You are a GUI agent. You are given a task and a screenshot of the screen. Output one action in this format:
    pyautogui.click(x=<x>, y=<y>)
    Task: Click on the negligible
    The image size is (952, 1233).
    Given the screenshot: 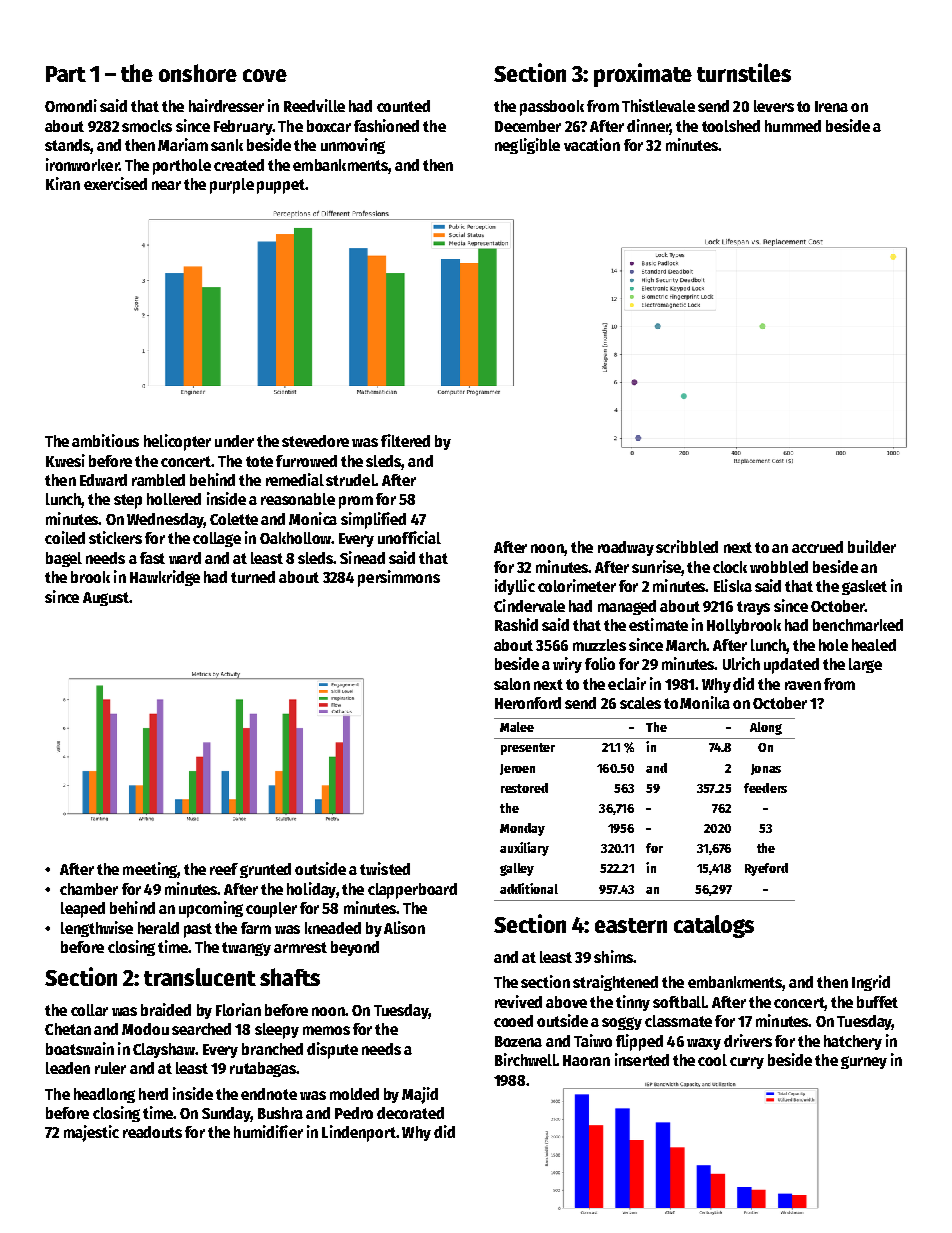 What is the action you would take?
    pyautogui.click(x=527, y=146)
